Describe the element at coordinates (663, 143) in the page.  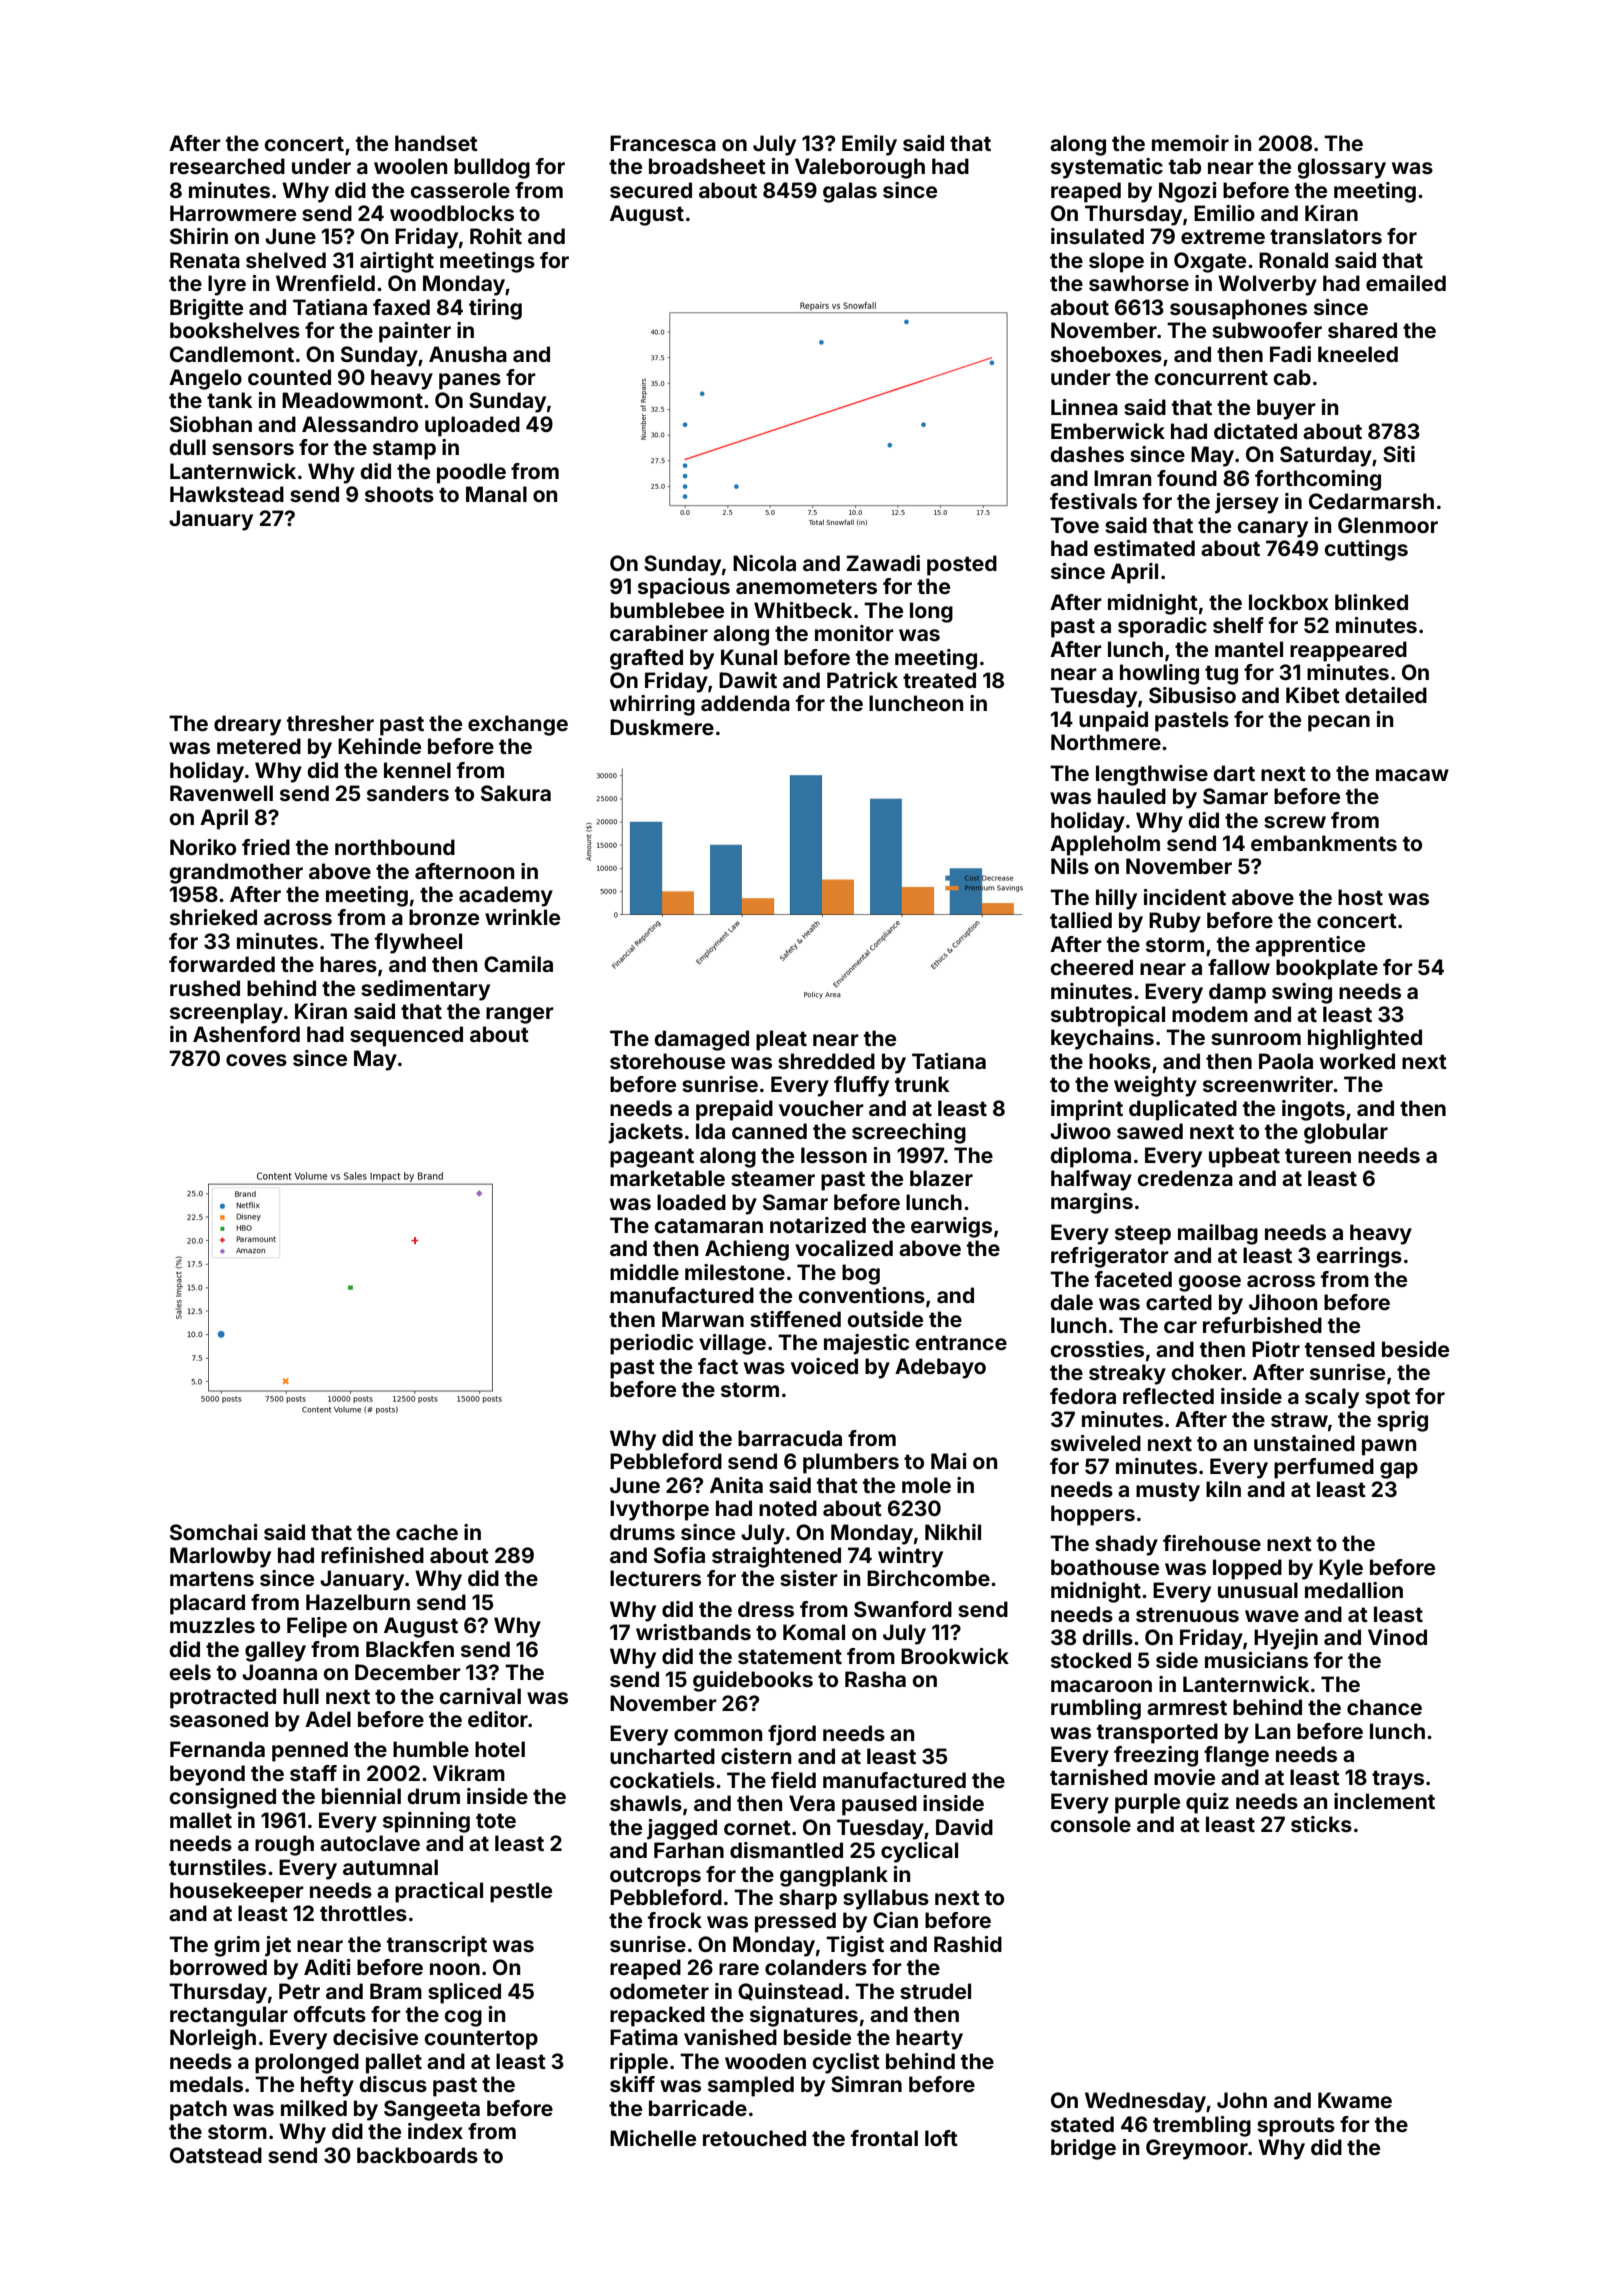
I see `Francesca` at that location.
